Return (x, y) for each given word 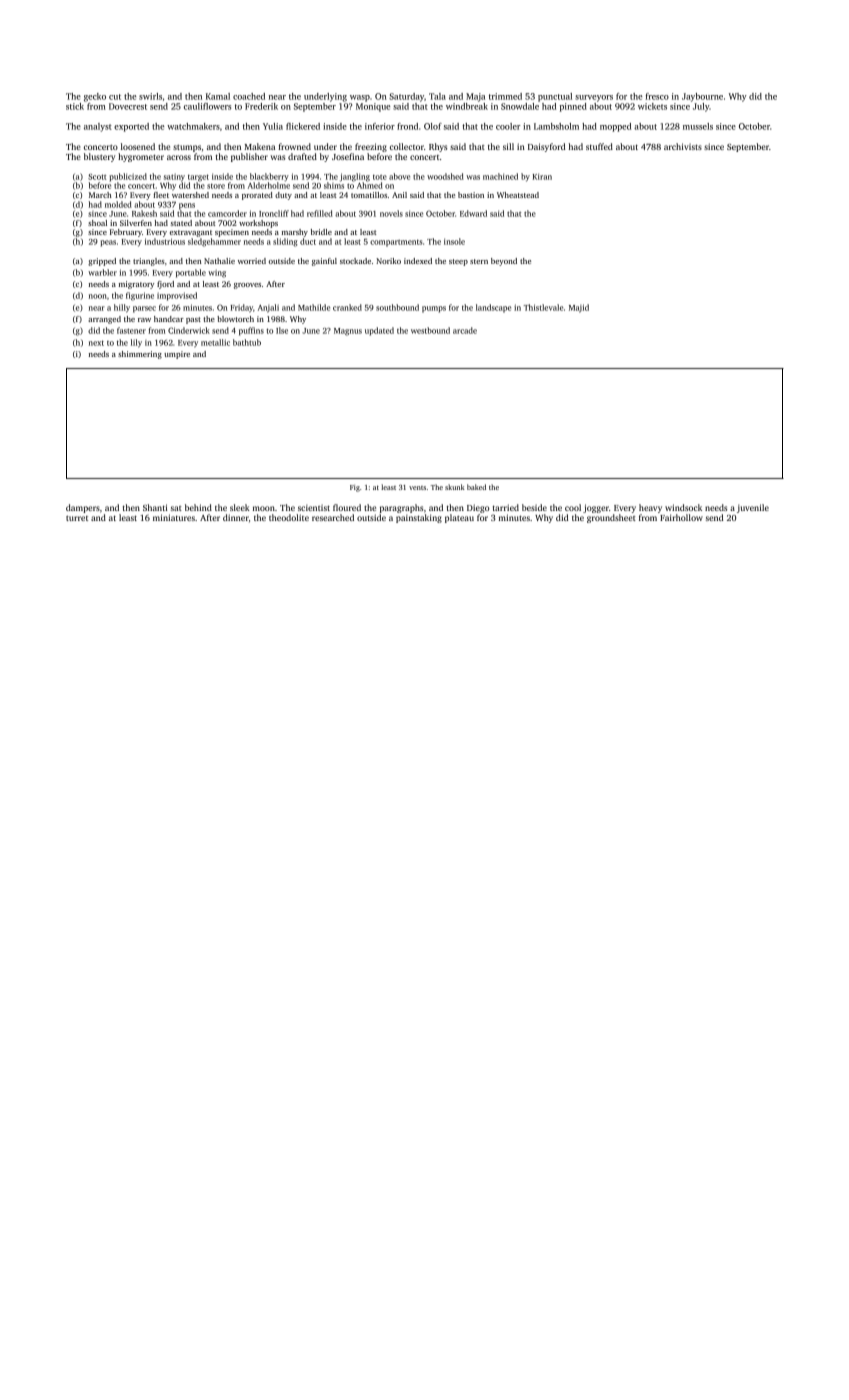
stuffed (599, 146)
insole (454, 241)
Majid (579, 308)
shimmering (140, 355)
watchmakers (193, 126)
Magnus (348, 332)
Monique (373, 107)
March (100, 195)
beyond (504, 262)
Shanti (155, 507)
